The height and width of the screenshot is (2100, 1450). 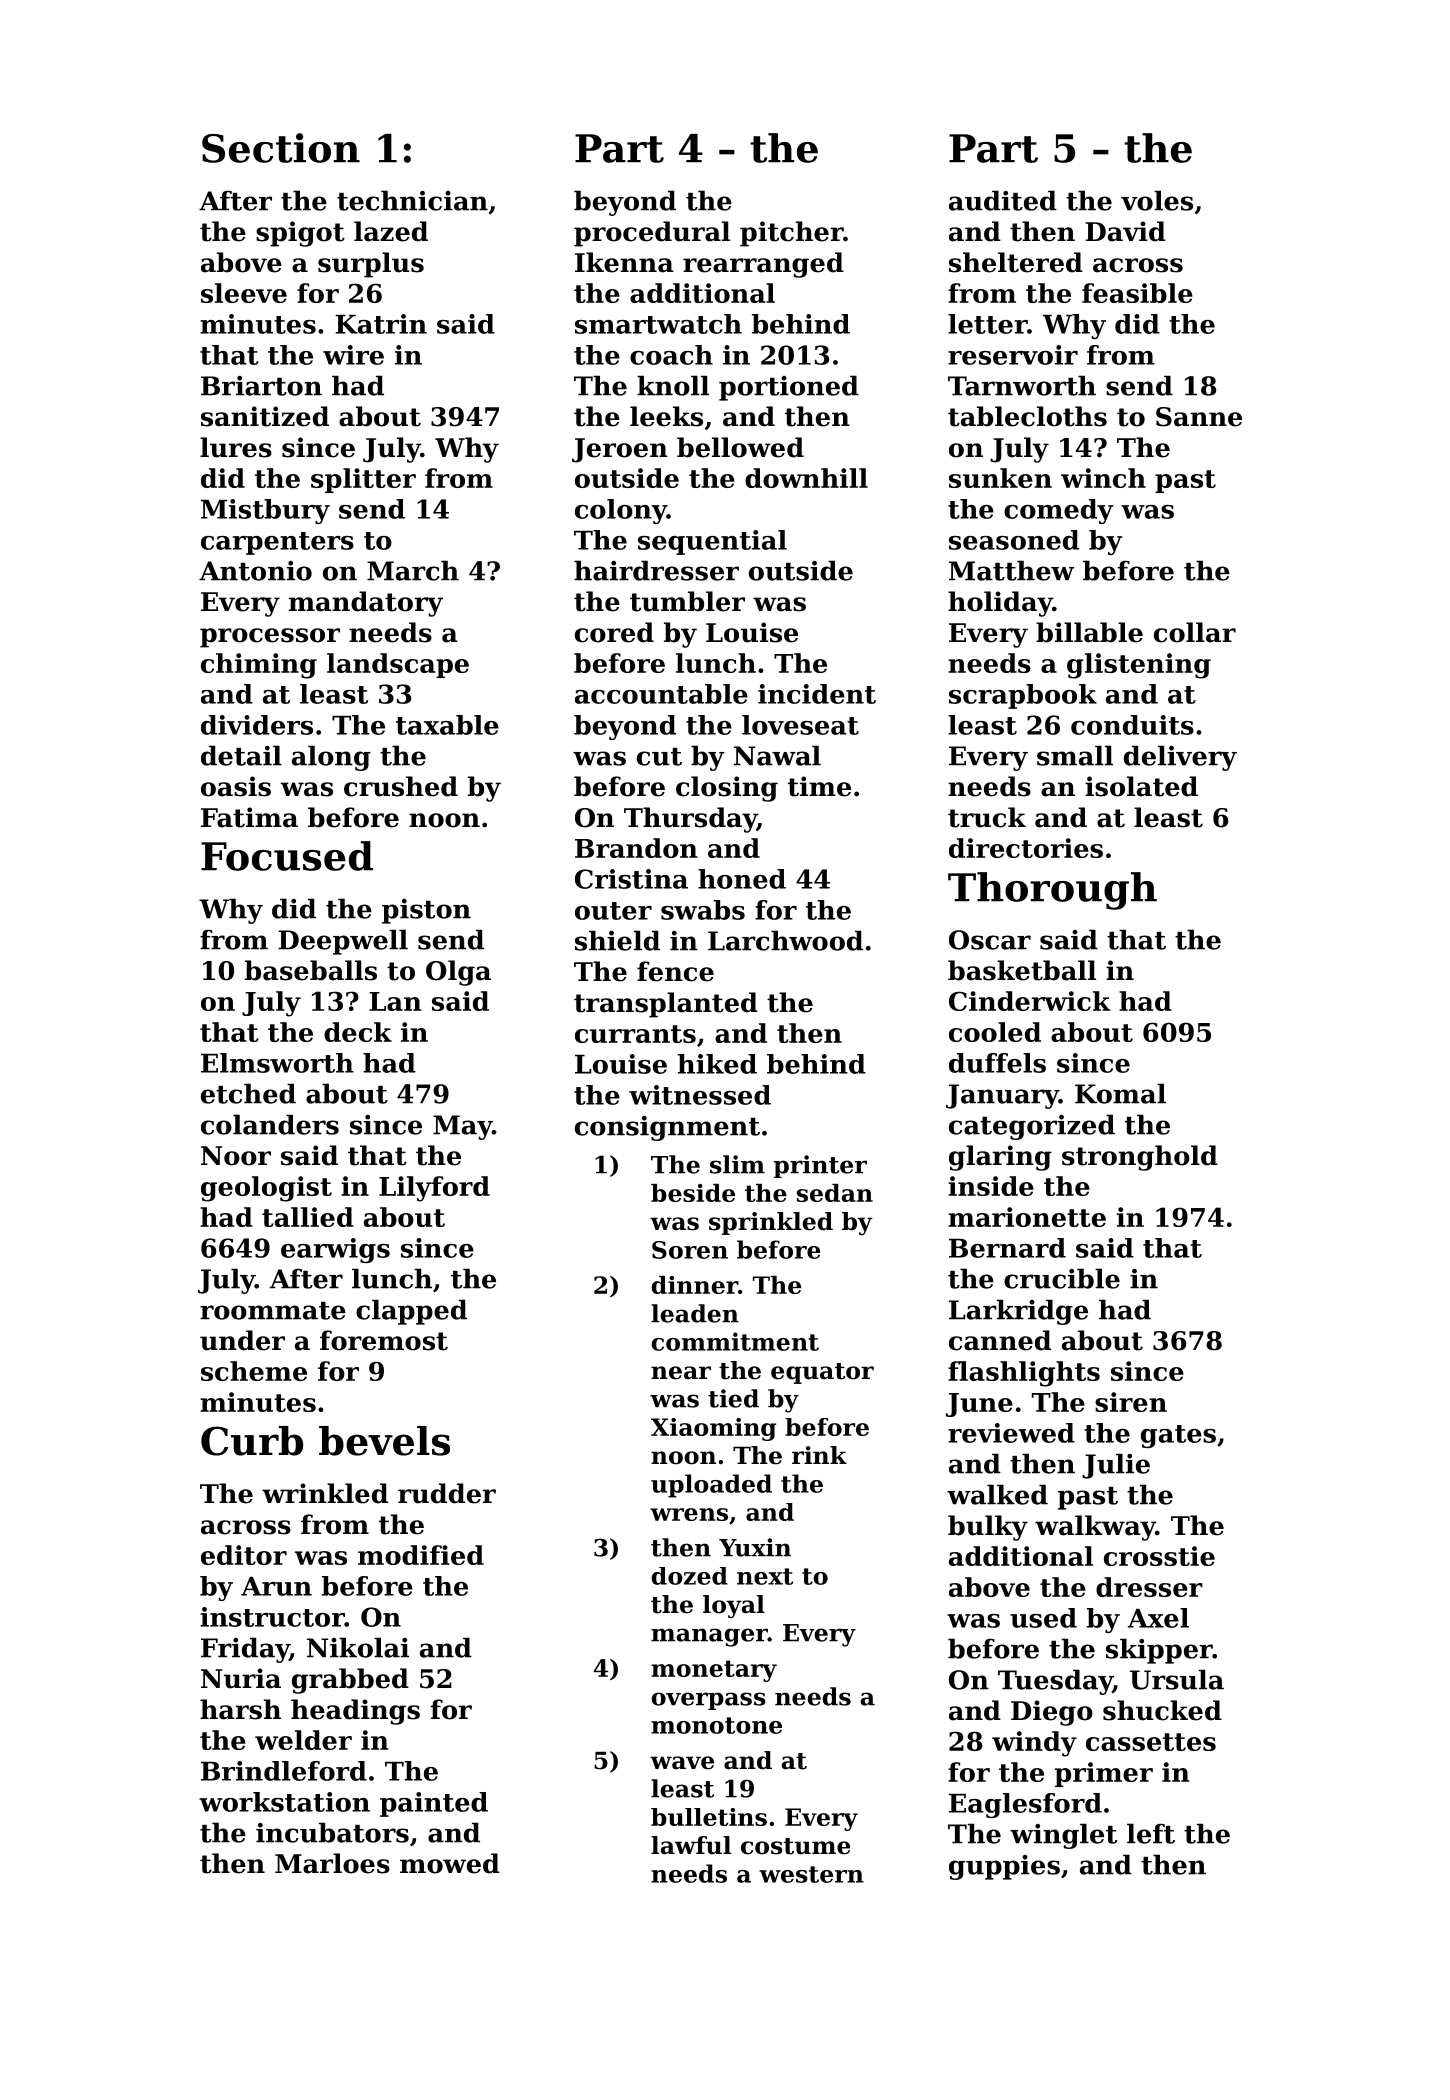 I want to click on downhill, so click(x=806, y=478).
